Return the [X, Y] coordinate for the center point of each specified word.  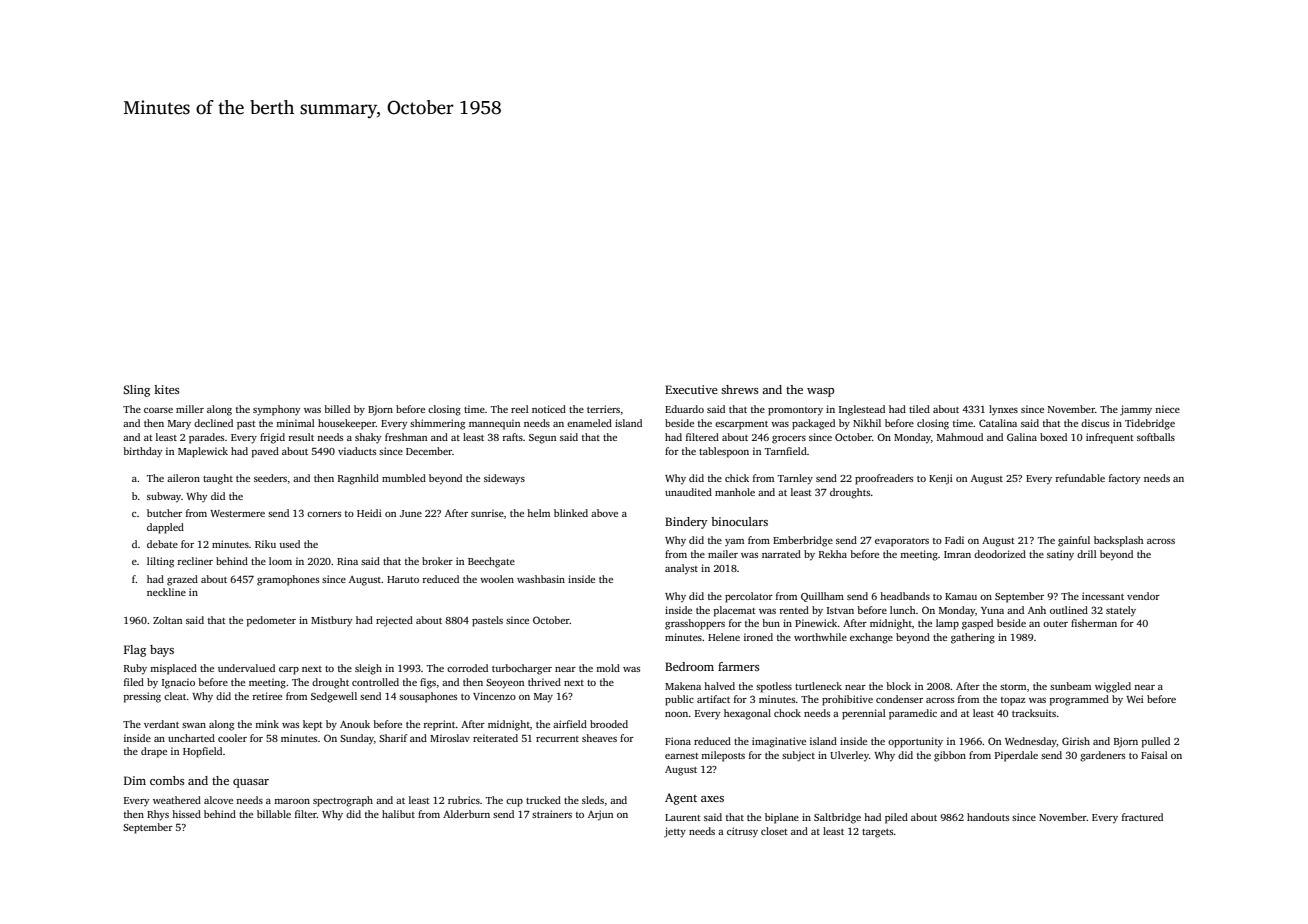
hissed [186, 814]
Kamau [961, 596]
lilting [160, 562]
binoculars [739, 521]
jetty [675, 832]
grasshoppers [695, 624]
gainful [1074, 541]
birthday [142, 452]
